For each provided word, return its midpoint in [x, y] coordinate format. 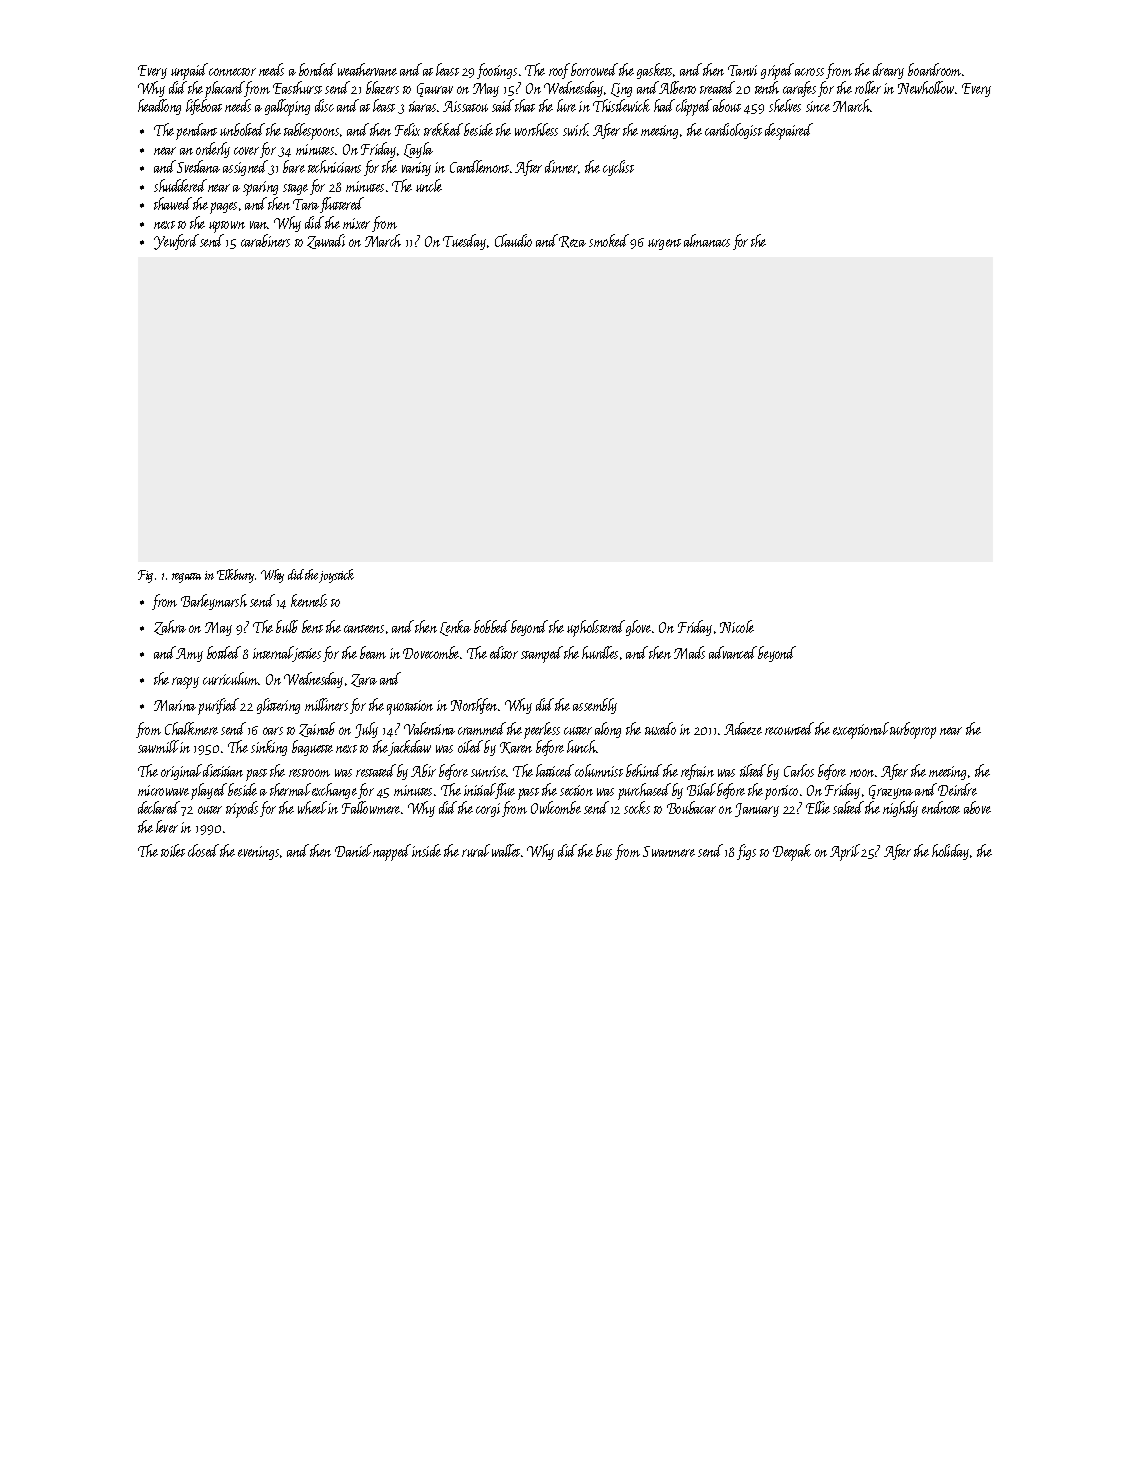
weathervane [367, 69]
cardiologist [733, 131]
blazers [382, 87]
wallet [506, 850]
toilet [173, 850]
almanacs [707, 240]
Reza [572, 242]
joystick [336, 576]
